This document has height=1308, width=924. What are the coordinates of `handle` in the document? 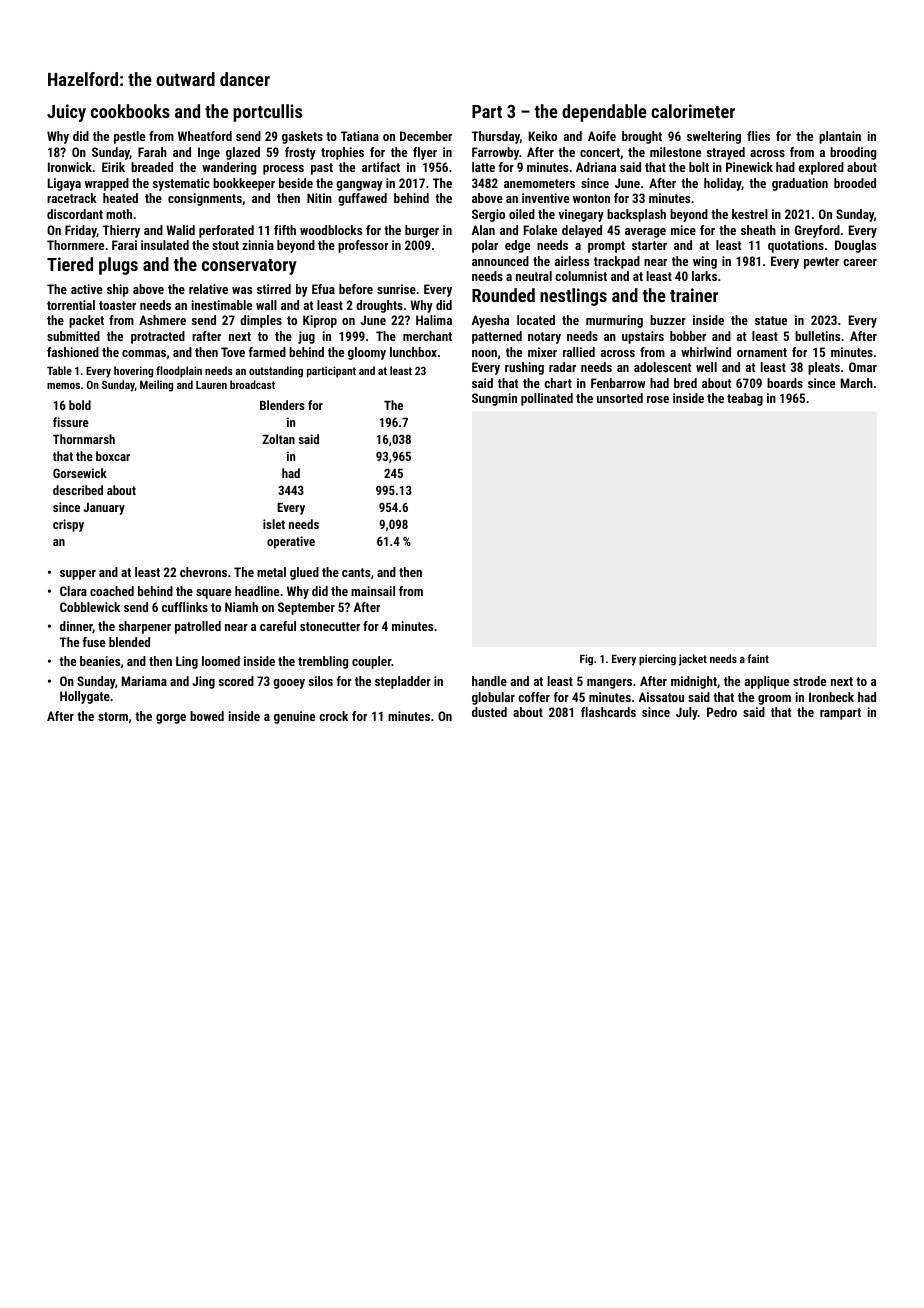 It's located at (489, 681).
